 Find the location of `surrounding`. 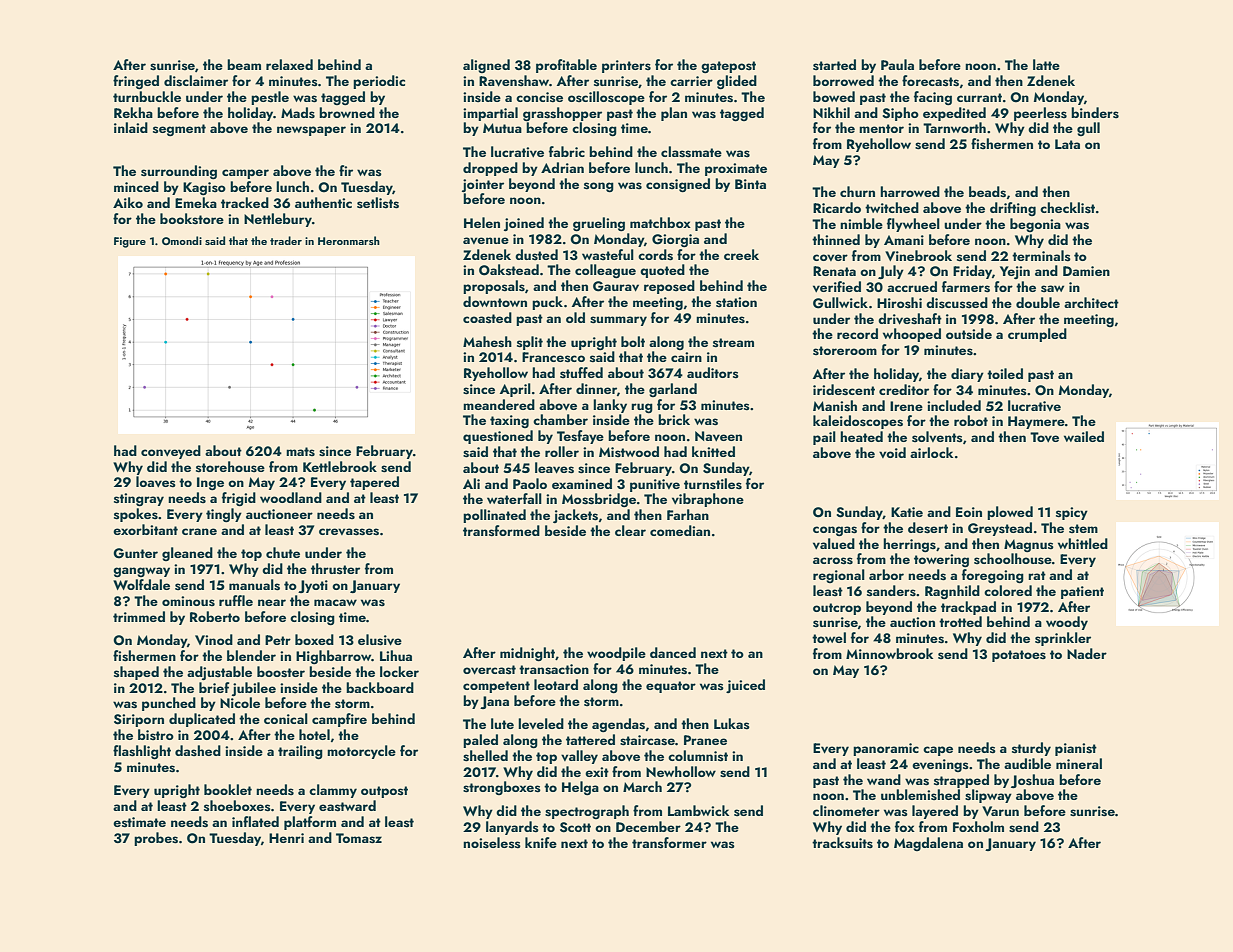

surrounding is located at coordinates (179, 172).
